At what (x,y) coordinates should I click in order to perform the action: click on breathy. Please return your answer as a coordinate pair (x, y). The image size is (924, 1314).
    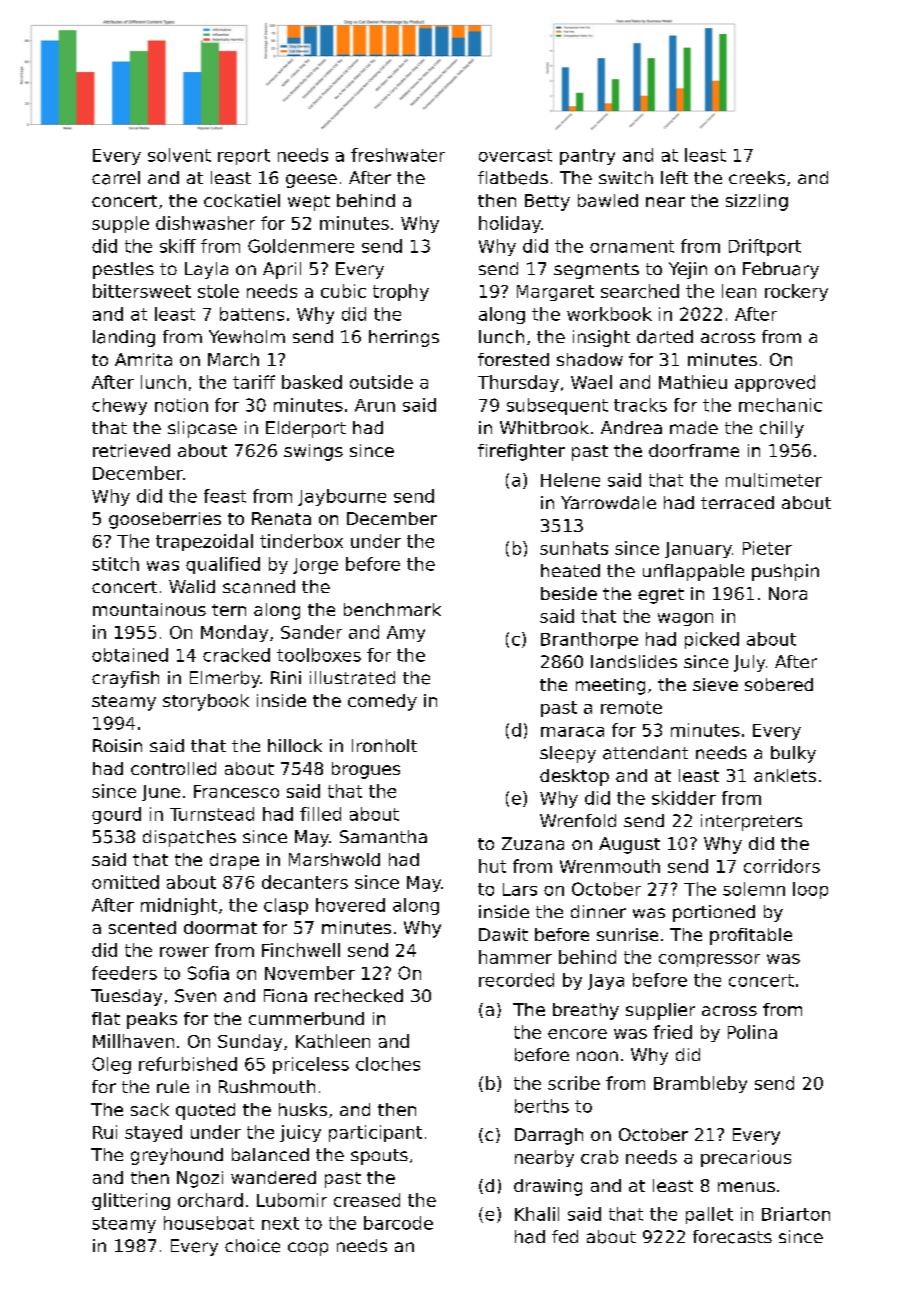
    Looking at the image, I should click on (586, 1011).
